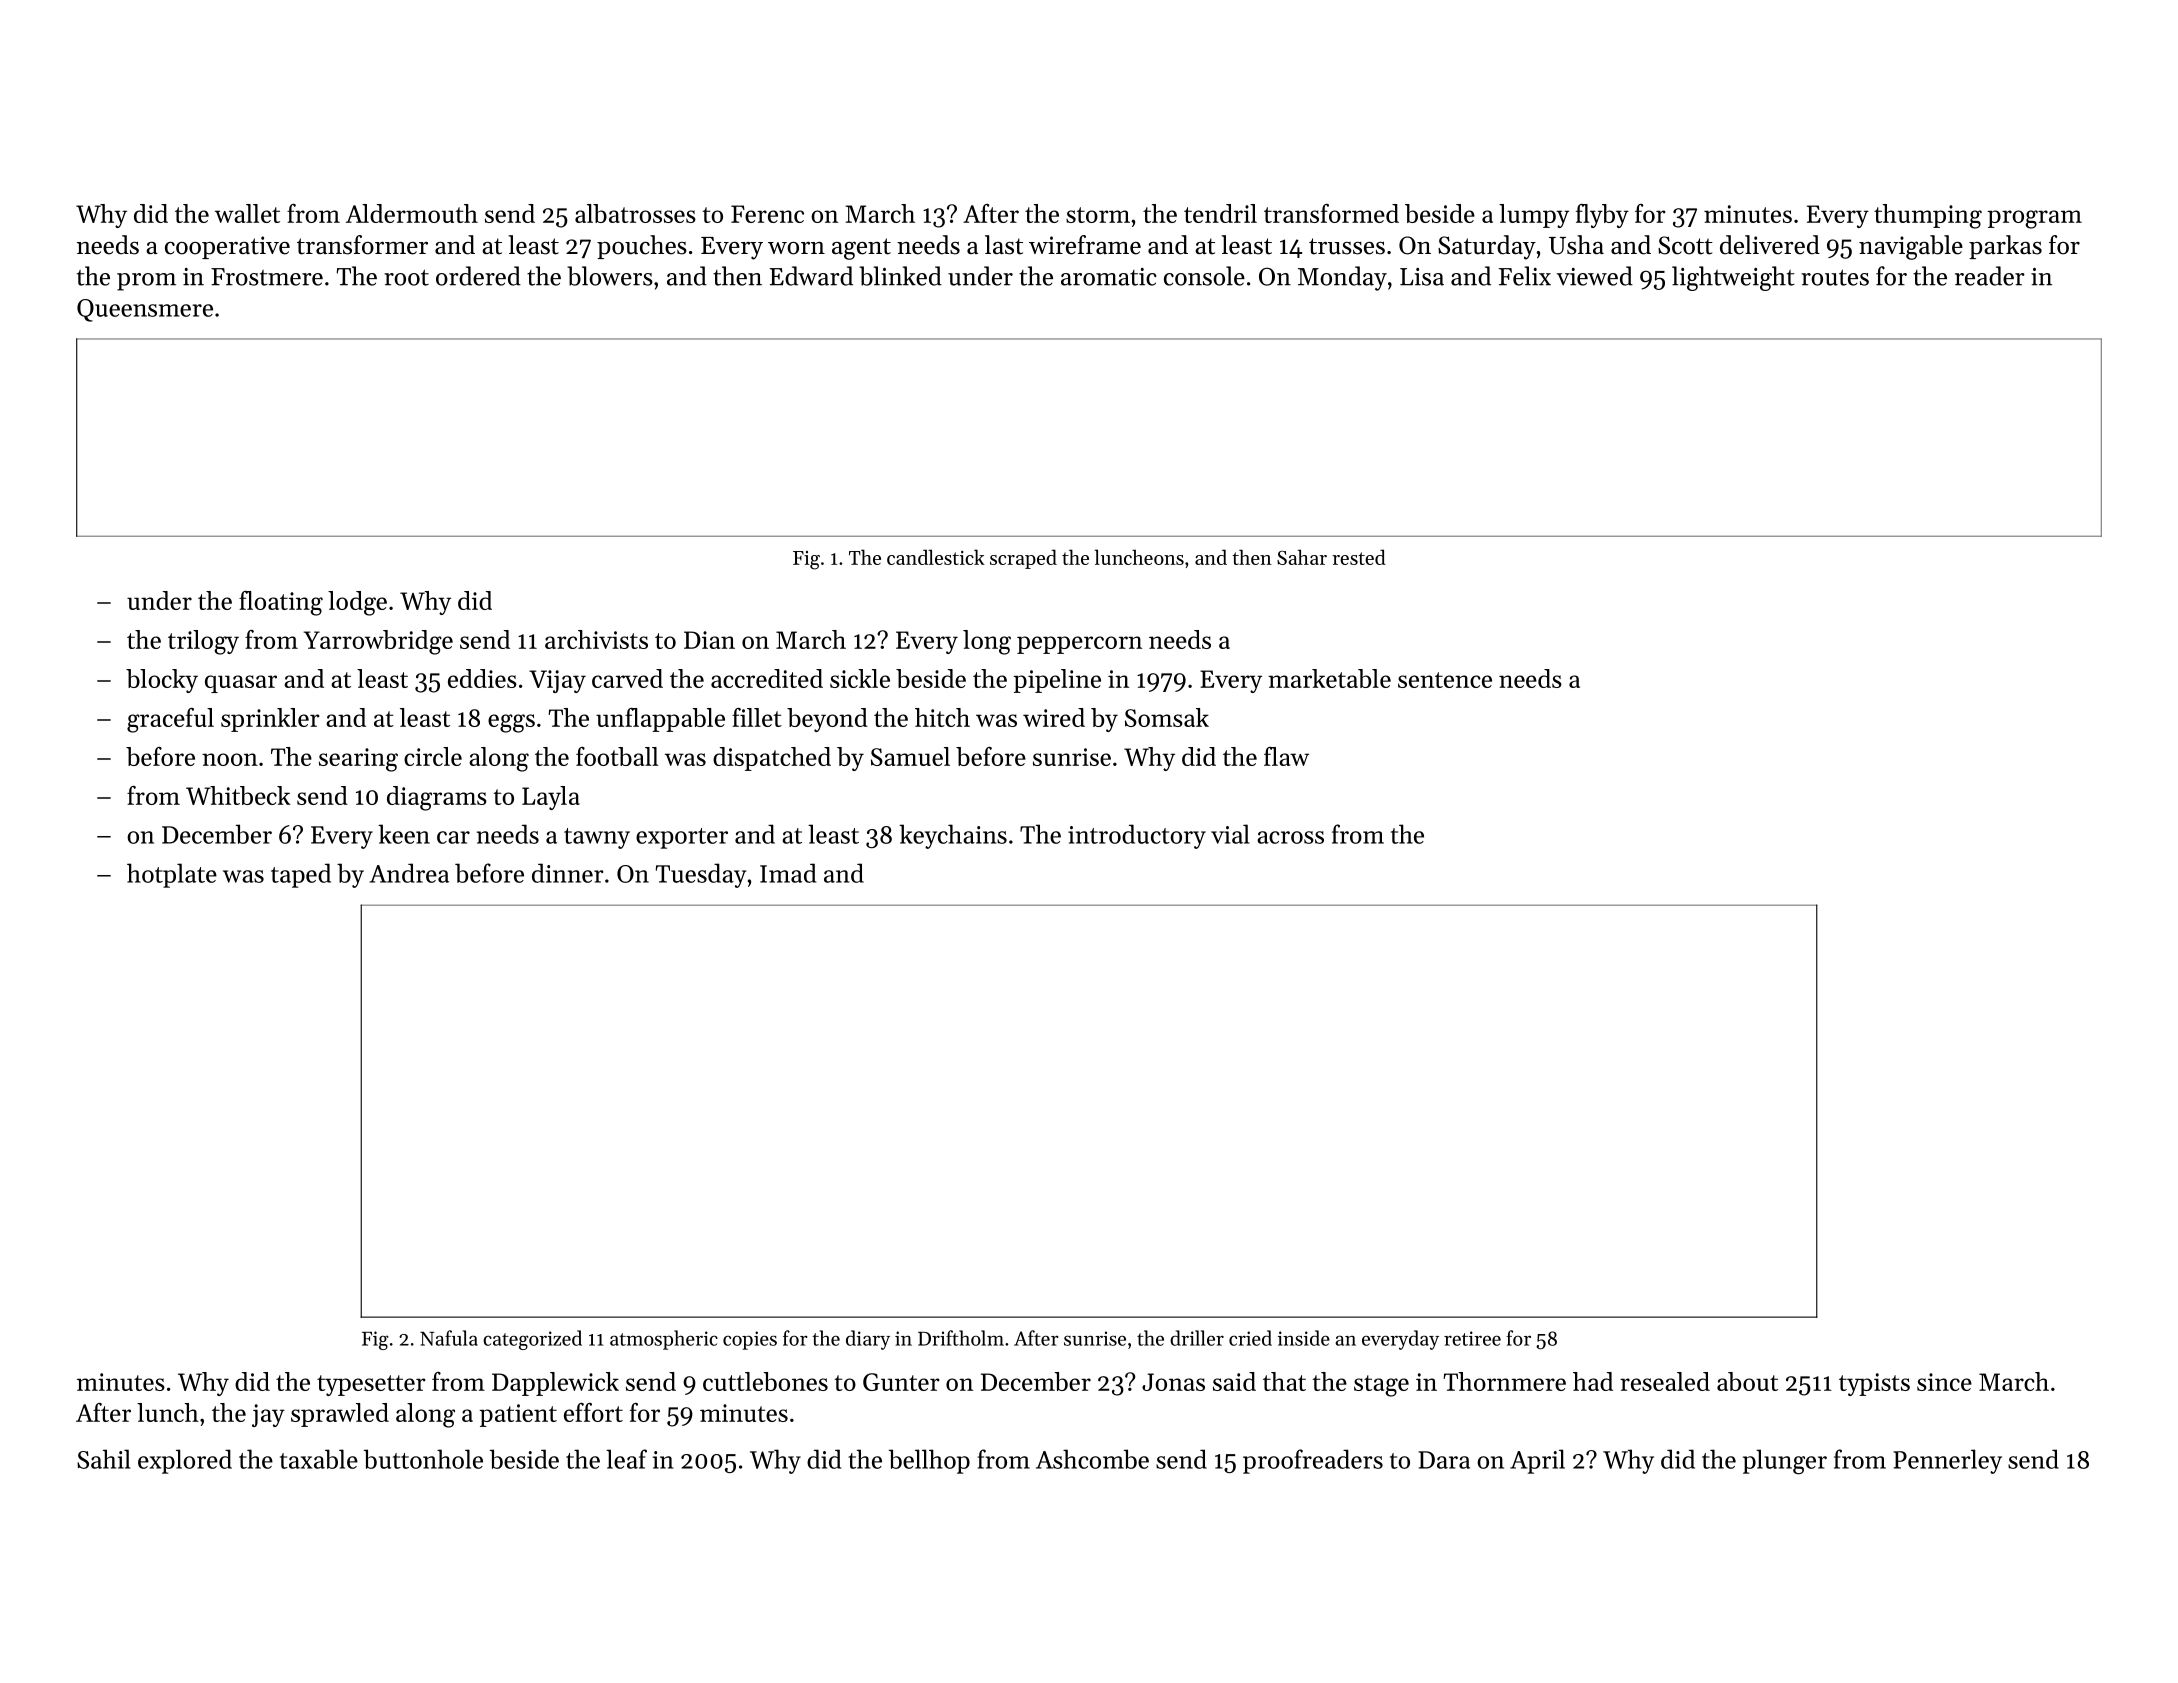 The image size is (2178, 1683). I want to click on introductory, so click(1137, 836).
